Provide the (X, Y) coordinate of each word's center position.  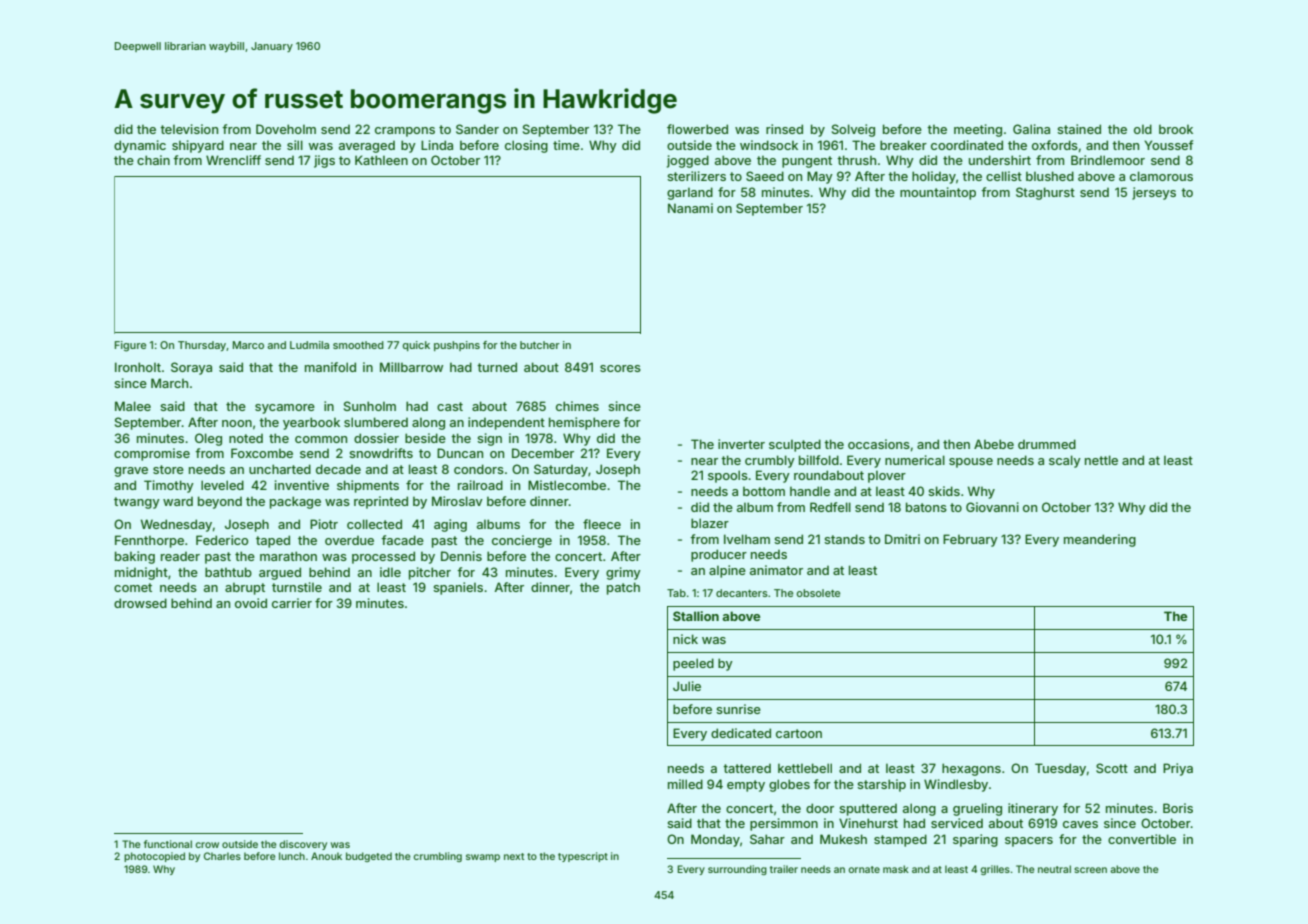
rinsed (784, 129)
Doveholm (286, 129)
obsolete (818, 593)
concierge (522, 541)
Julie (687, 686)
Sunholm (370, 406)
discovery (303, 845)
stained (1079, 129)
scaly (1065, 461)
